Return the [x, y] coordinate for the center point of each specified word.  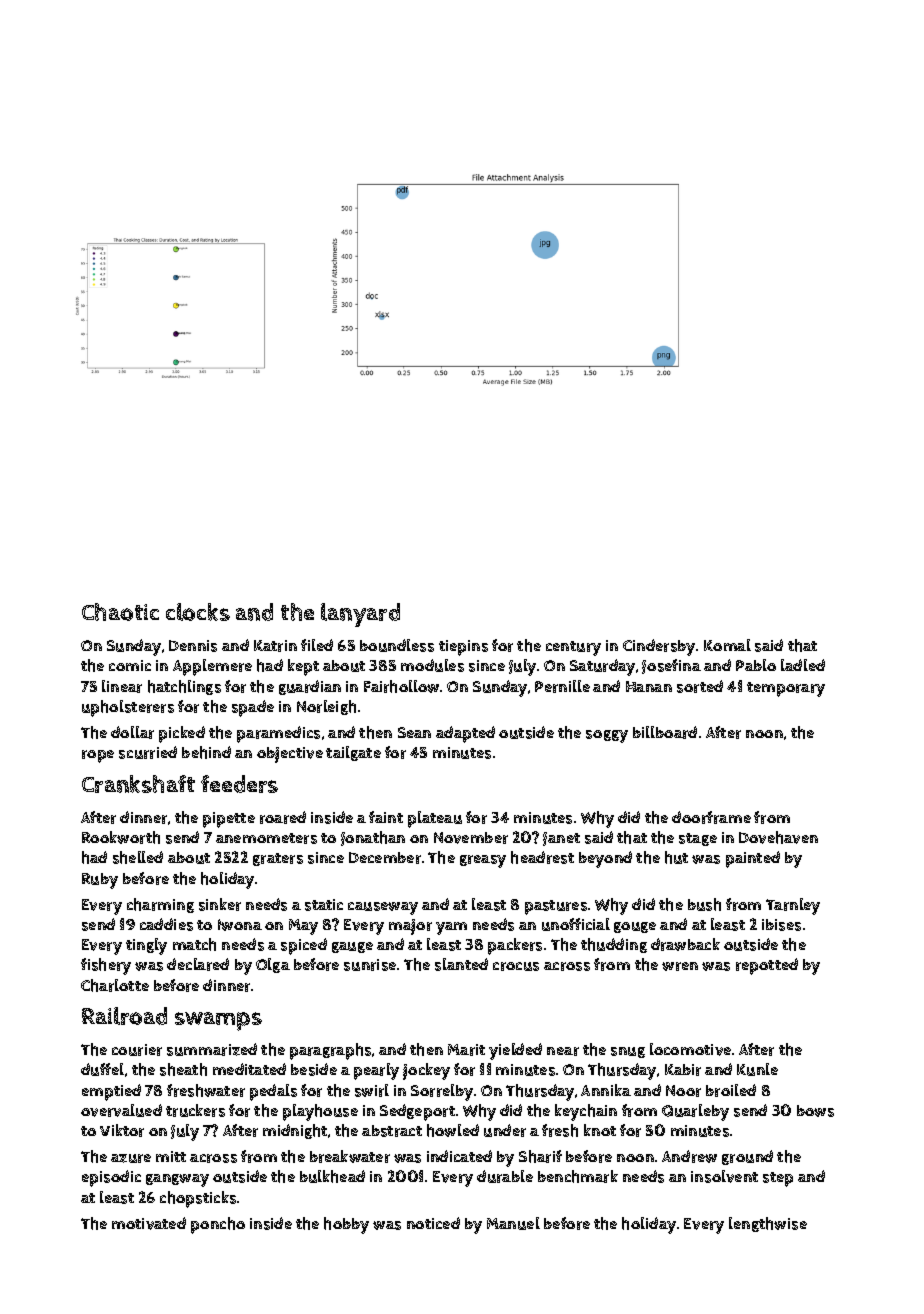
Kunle [757, 1069]
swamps [218, 1021]
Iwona [240, 925]
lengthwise [768, 1224]
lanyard [360, 615]
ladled [803, 665]
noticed [433, 1223]
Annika [606, 1090]
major [410, 927]
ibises [781, 925]
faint [386, 817]
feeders [239, 784]
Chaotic [120, 612]
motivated [149, 1223]
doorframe [711, 817]
